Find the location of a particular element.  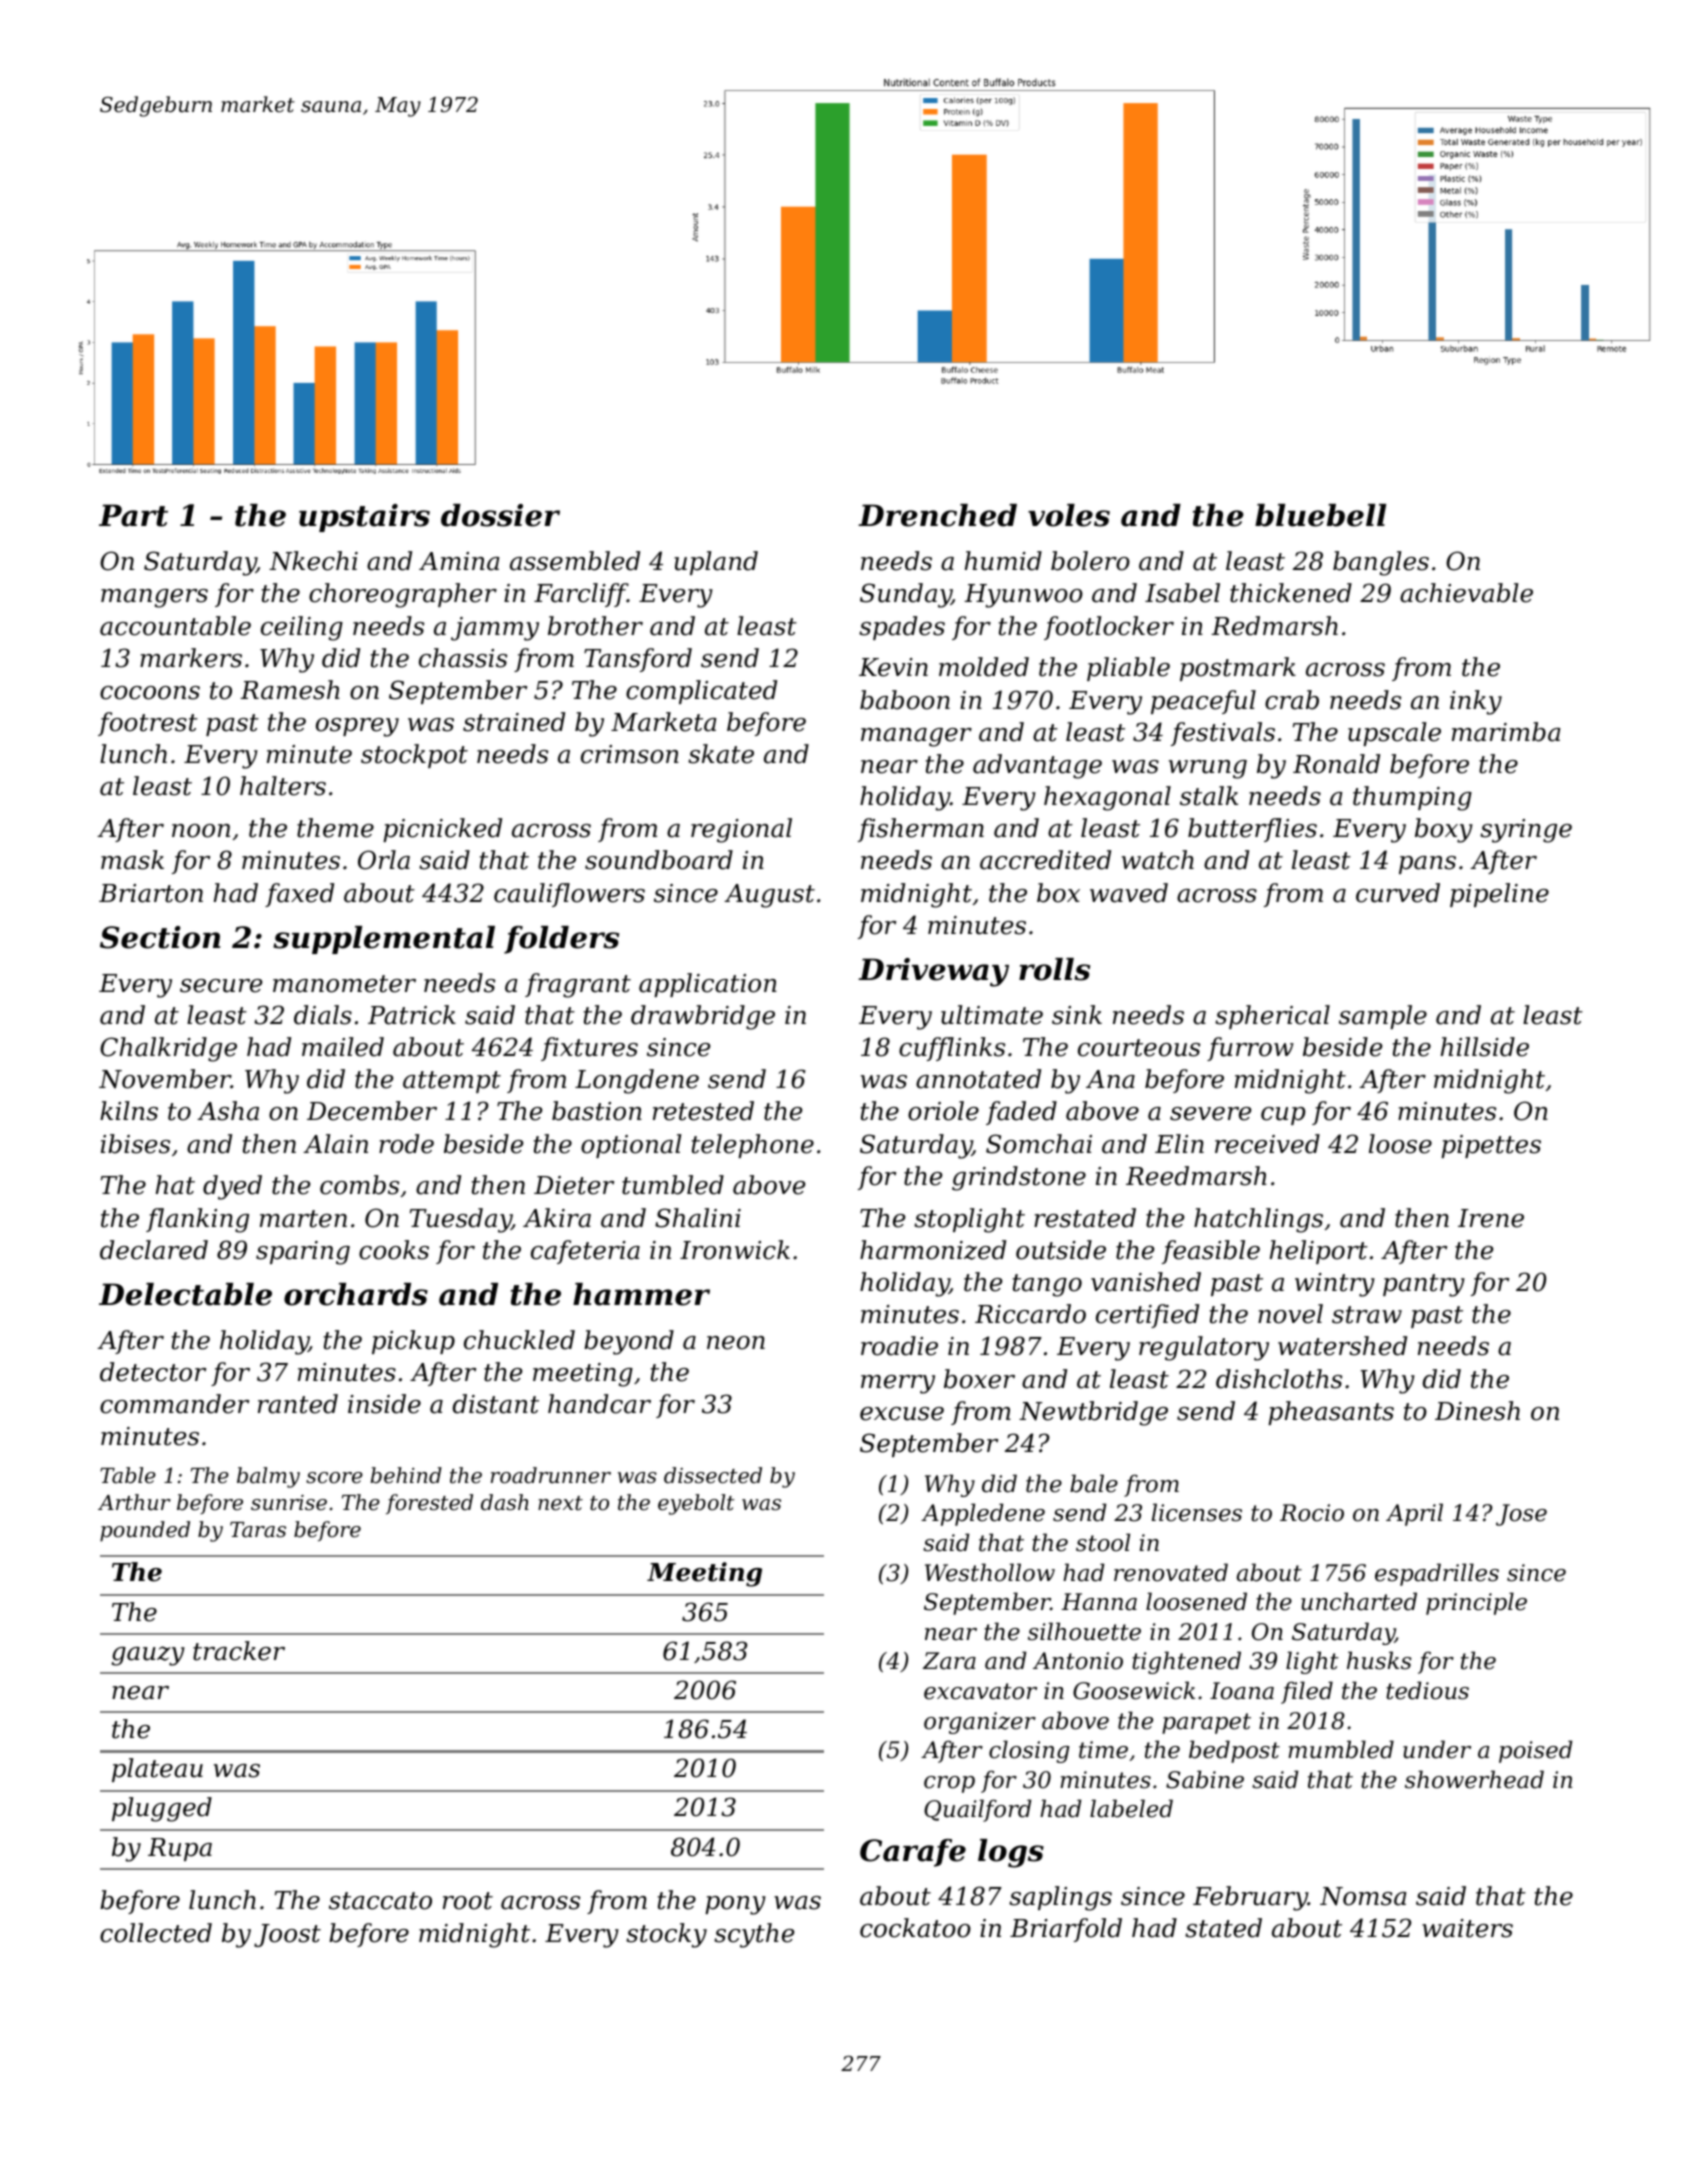

dash is located at coordinates (505, 1502).
